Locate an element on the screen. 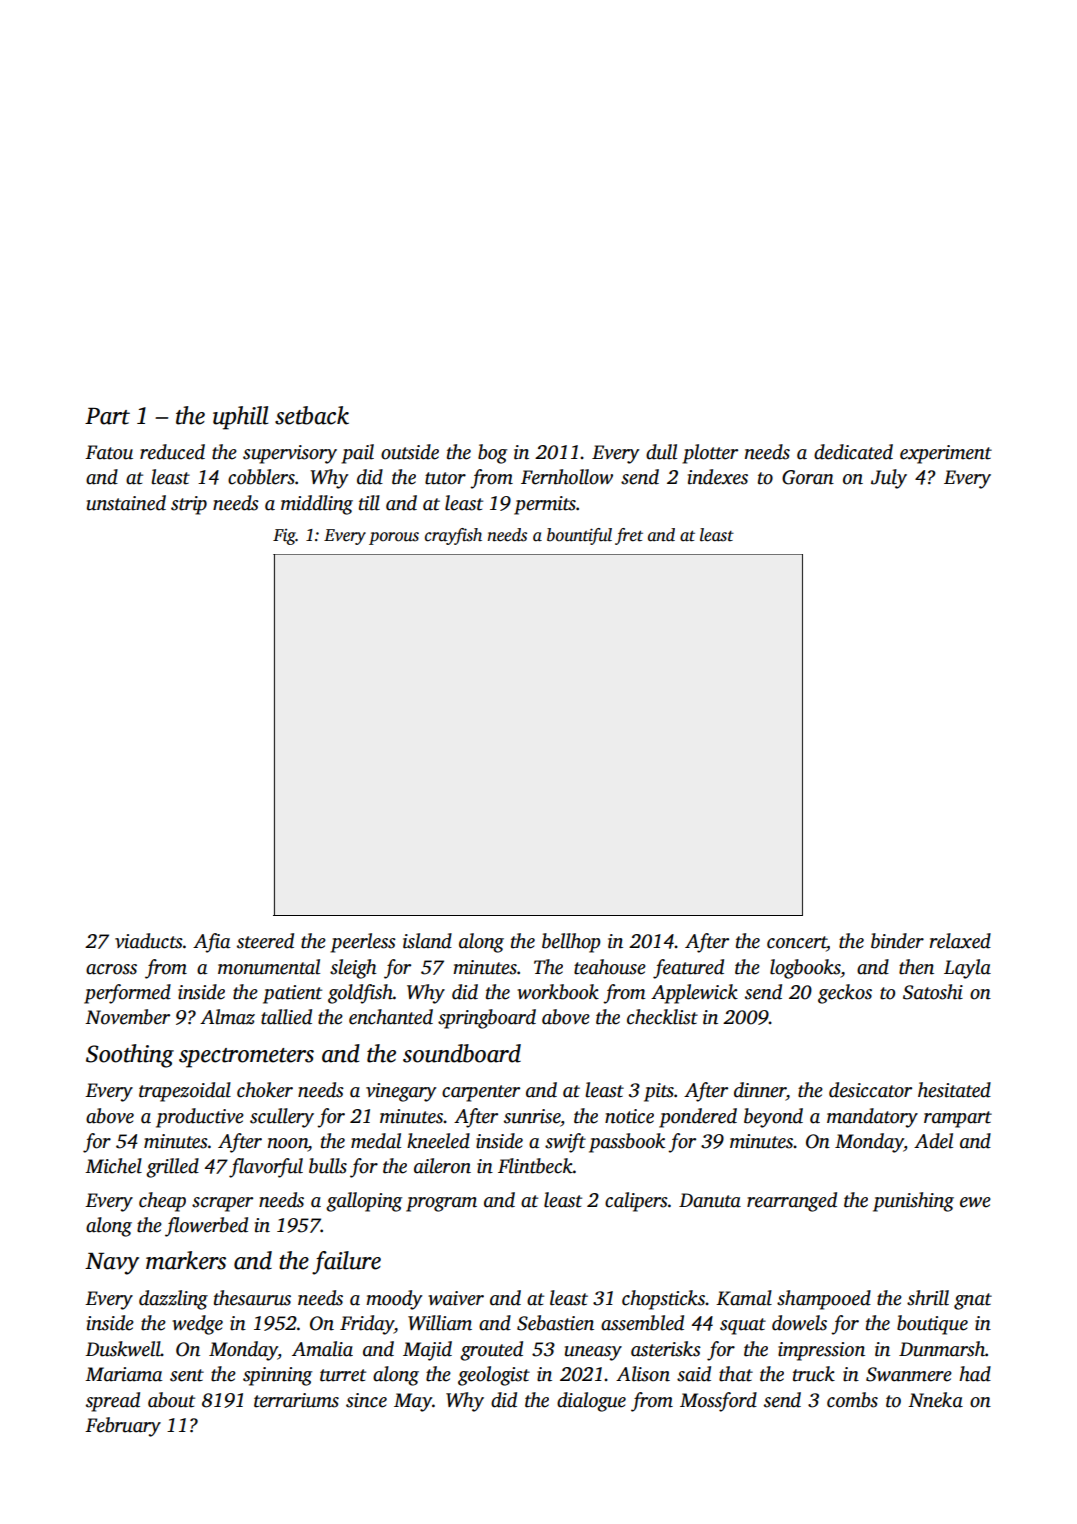  unstained is located at coordinates (126, 503).
